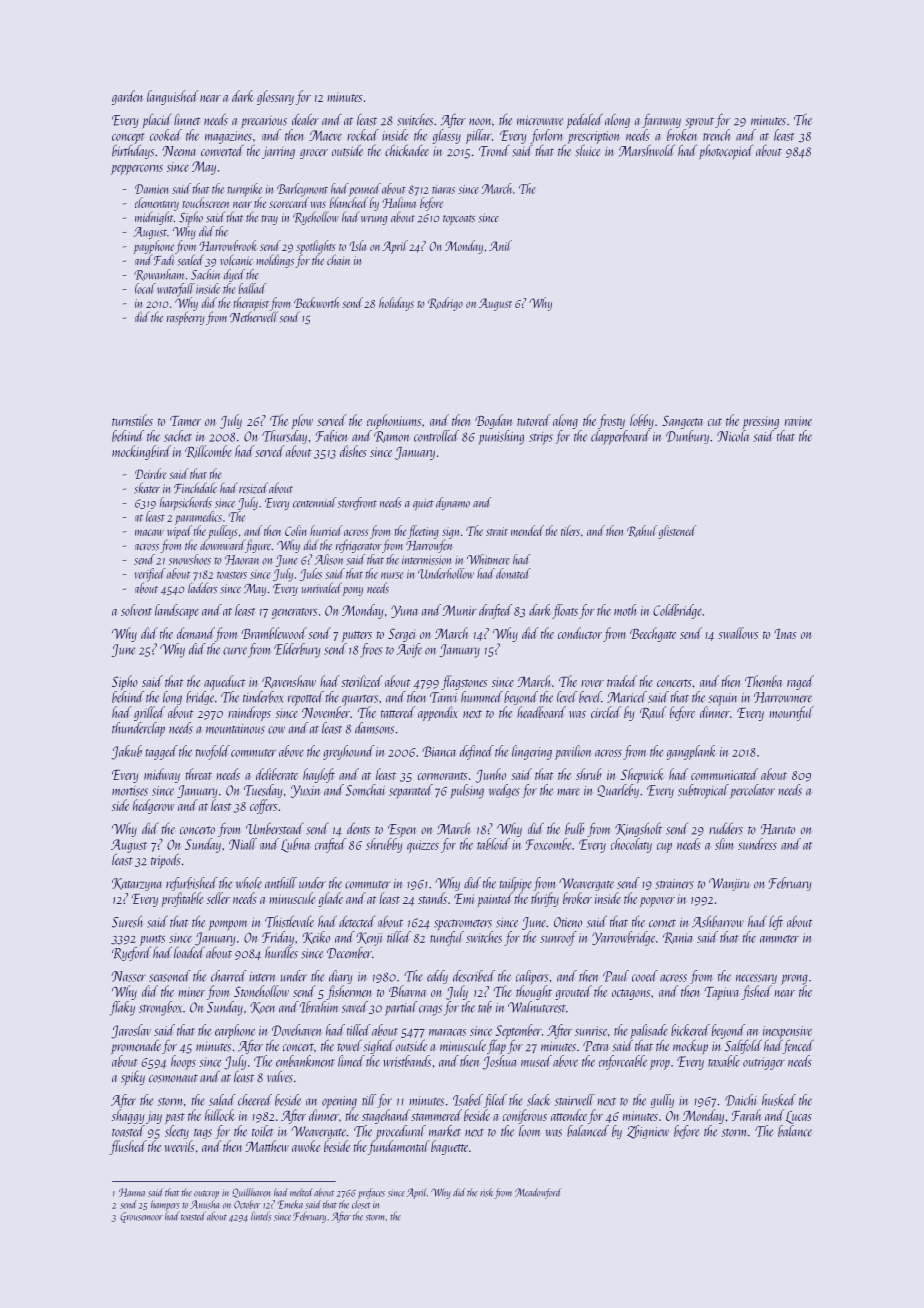 The image size is (924, 1308). I want to click on Kenji, so click(370, 939).
